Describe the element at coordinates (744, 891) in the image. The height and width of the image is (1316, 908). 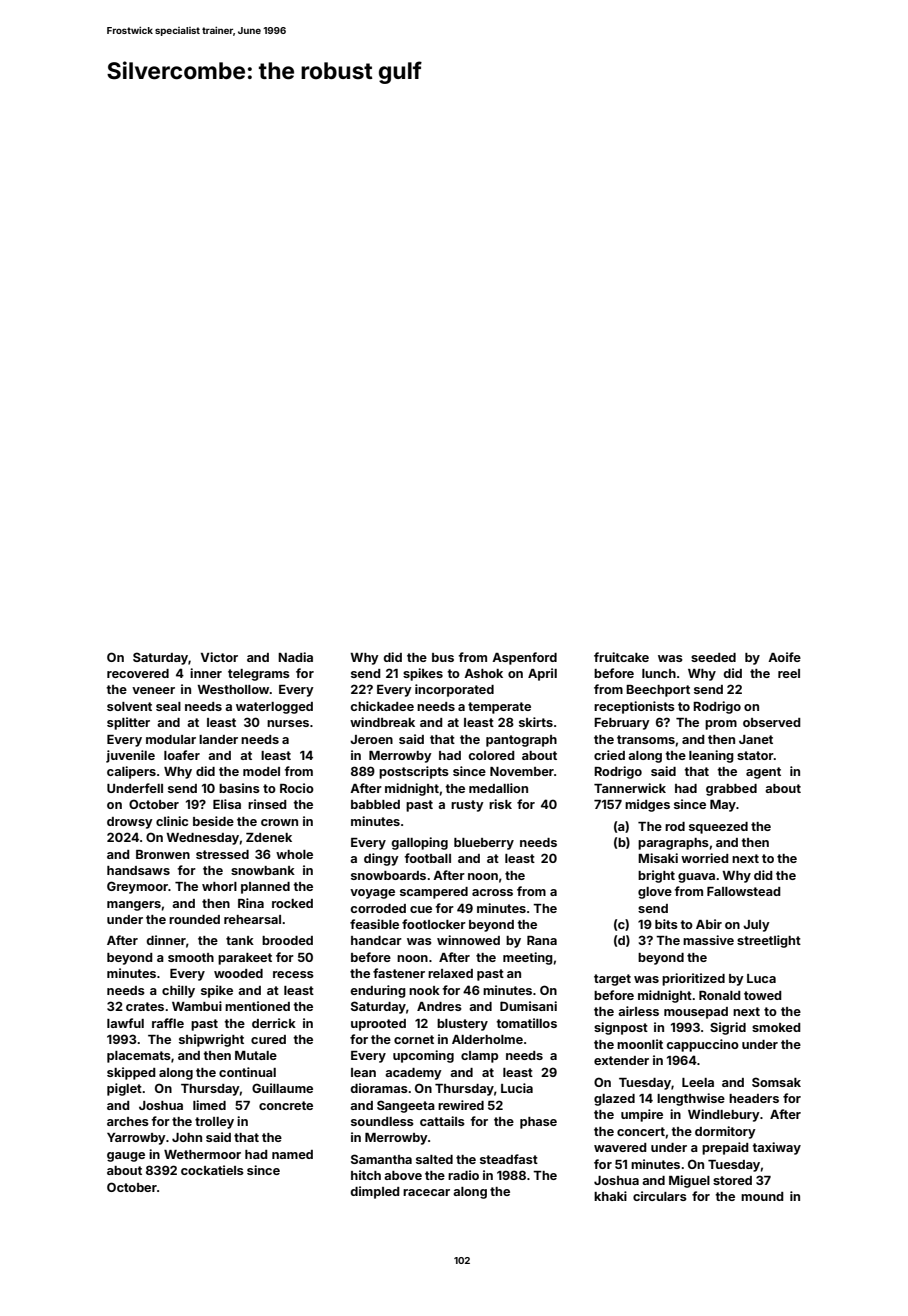
I see `Fallowstead` at that location.
